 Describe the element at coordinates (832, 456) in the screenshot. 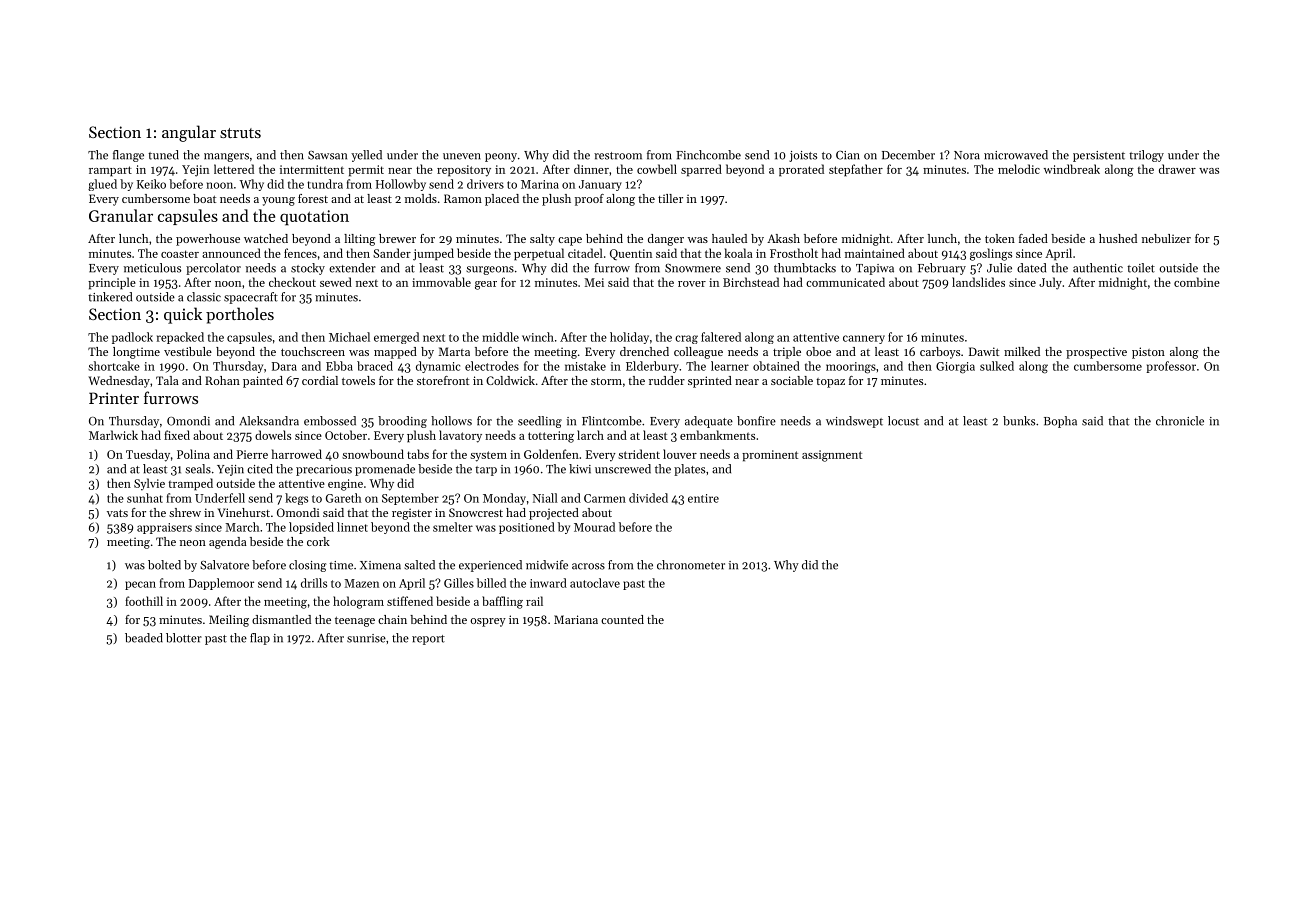

I see `assignment` at that location.
